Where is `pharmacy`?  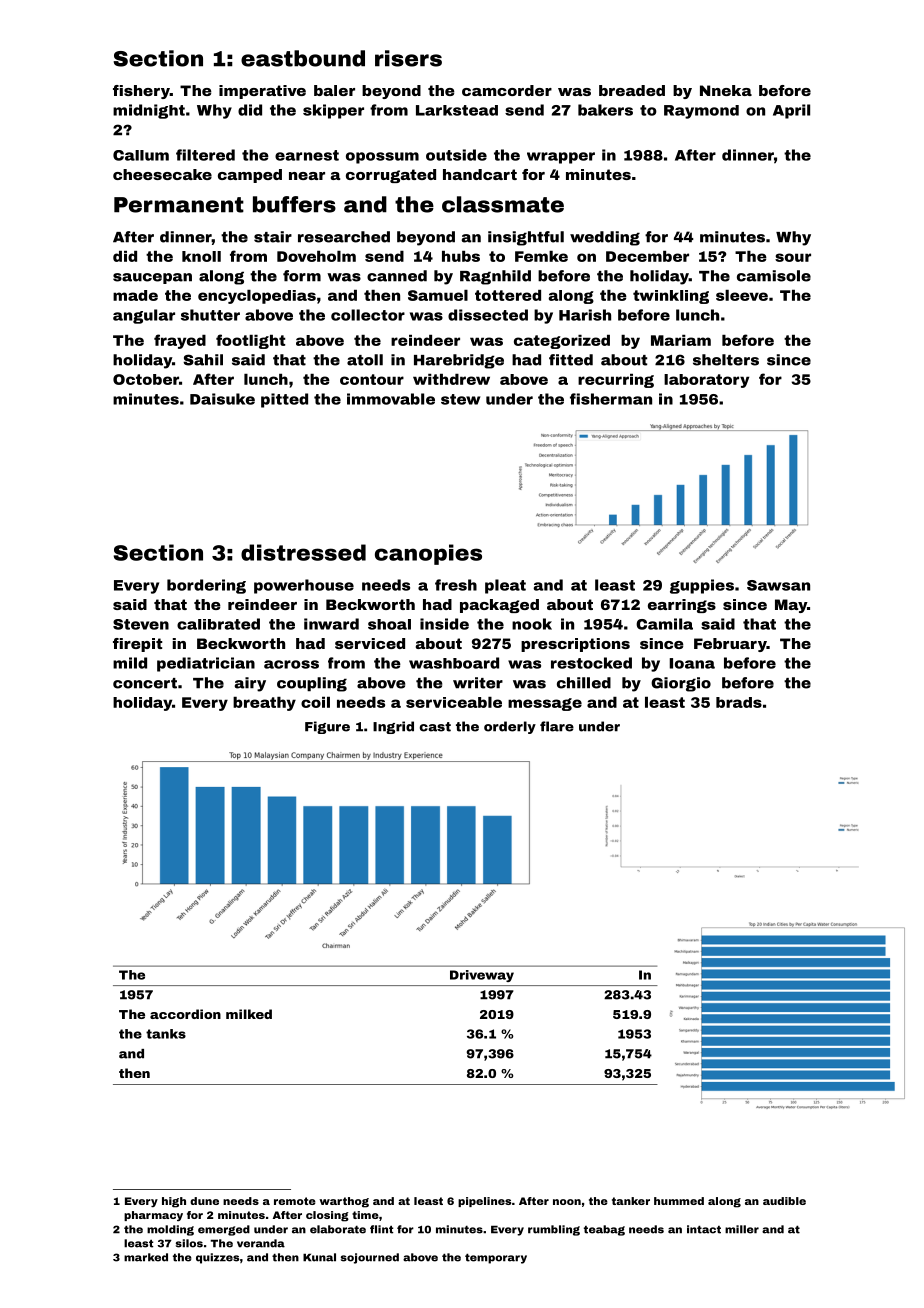
pharmacy is located at coordinates (153, 1216).
